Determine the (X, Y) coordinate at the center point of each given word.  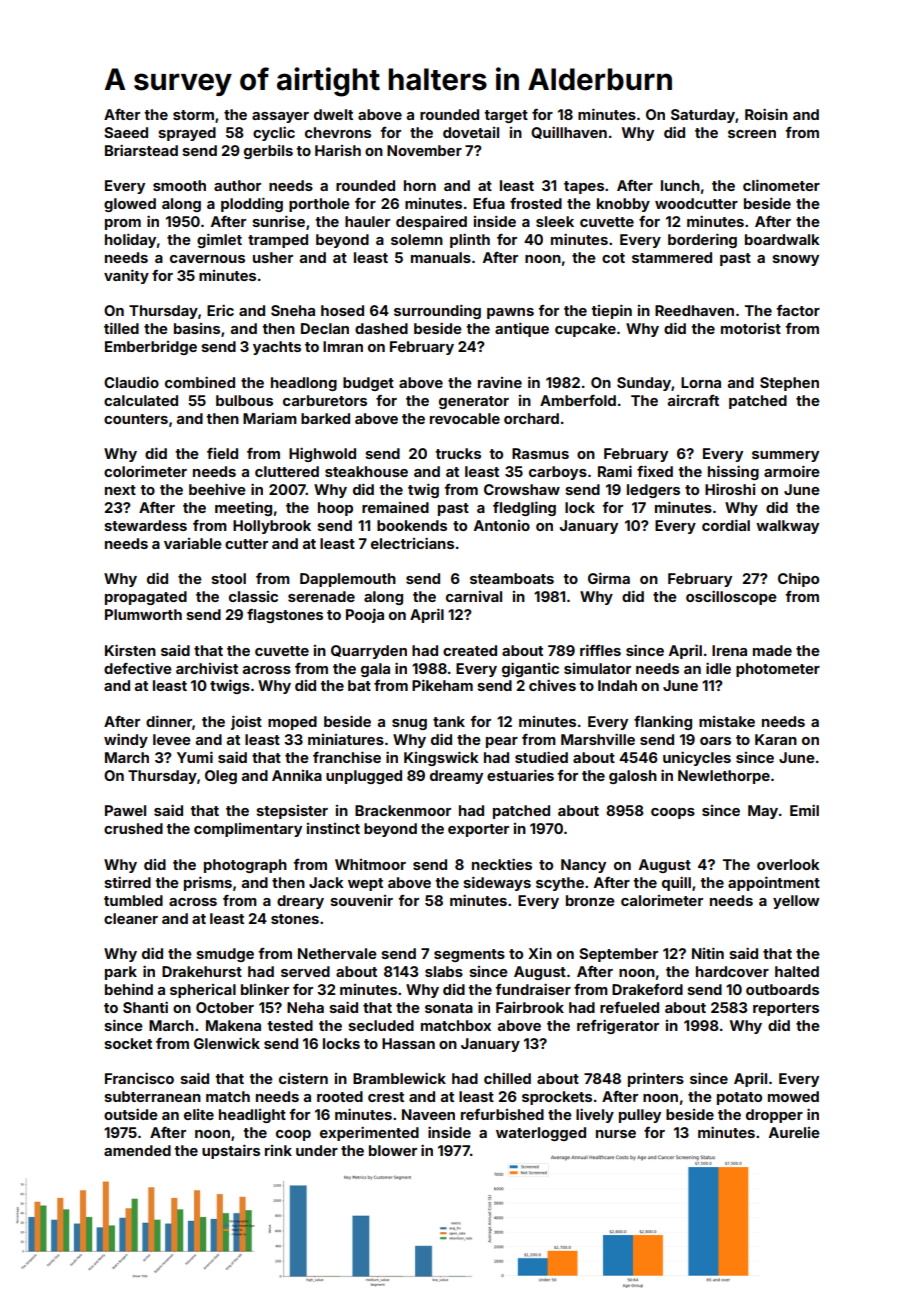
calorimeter (662, 900)
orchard (531, 418)
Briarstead (141, 150)
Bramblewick (399, 1078)
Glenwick (227, 1043)
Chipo (798, 579)
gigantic (530, 669)
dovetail (471, 132)
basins (197, 328)
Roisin (766, 114)
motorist (751, 328)
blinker (265, 989)
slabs (444, 971)
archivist (207, 668)
